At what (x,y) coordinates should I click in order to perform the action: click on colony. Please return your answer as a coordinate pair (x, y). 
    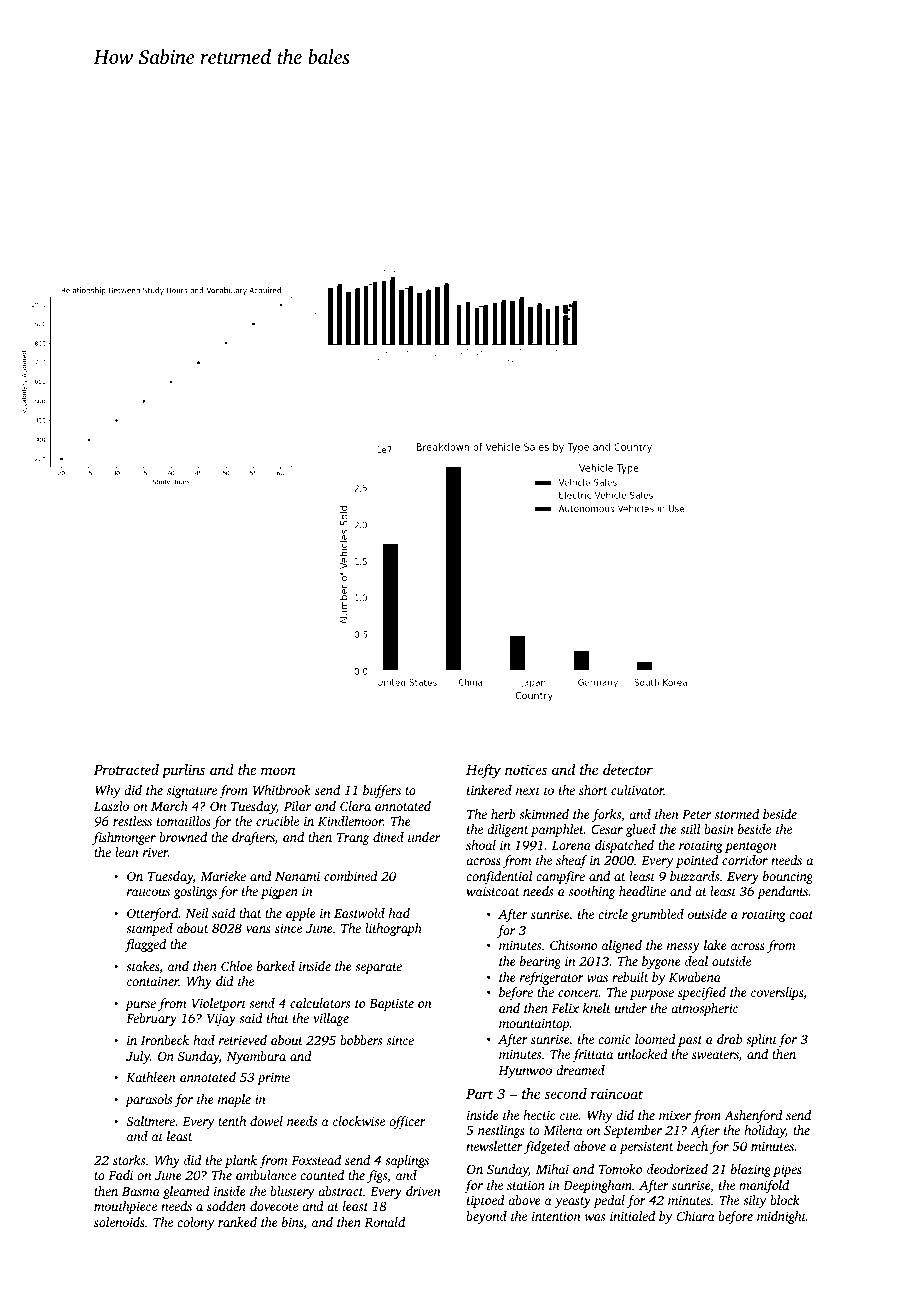
    Looking at the image, I should click on (195, 1223).
